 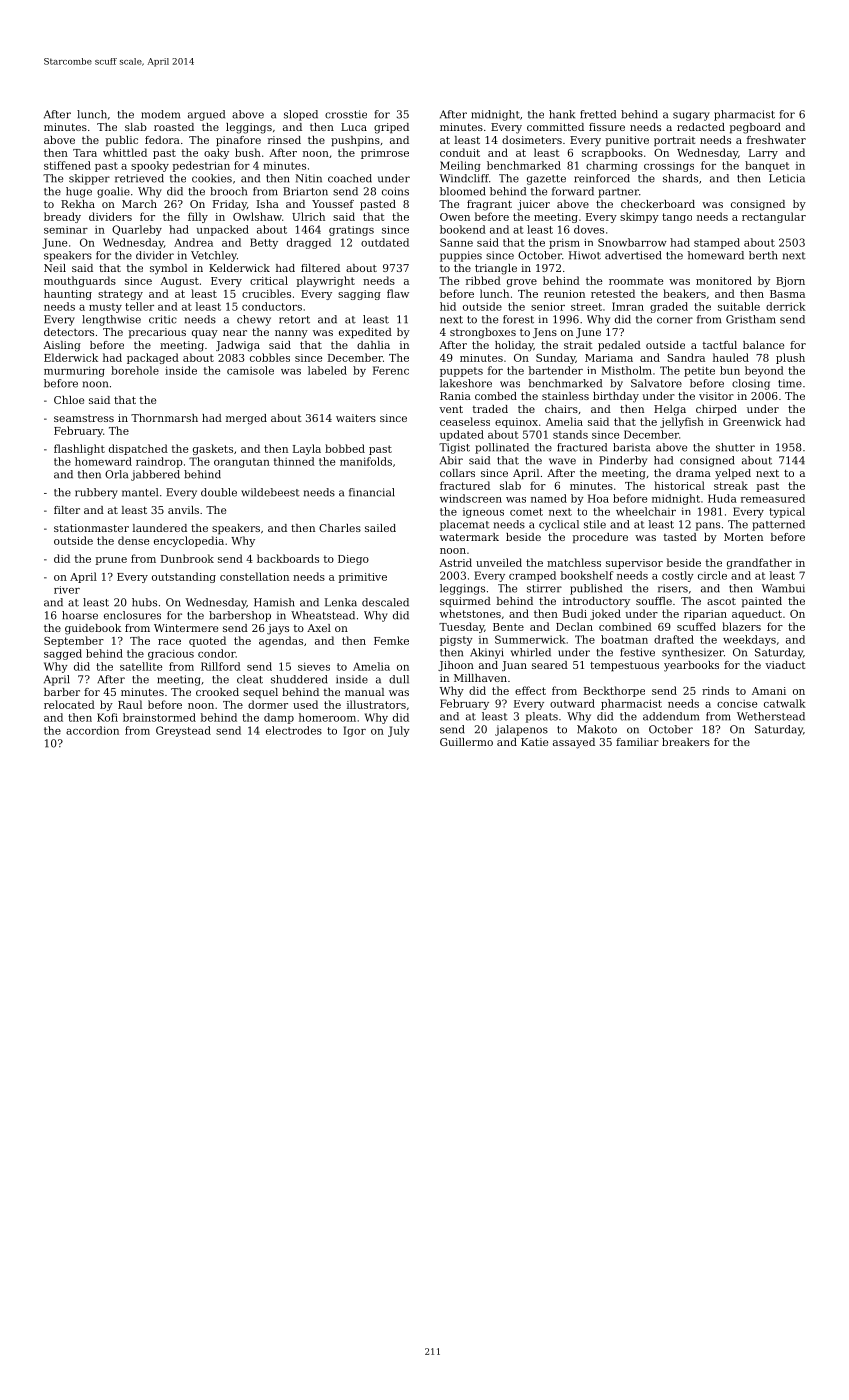 I want to click on accordion, so click(x=92, y=730).
